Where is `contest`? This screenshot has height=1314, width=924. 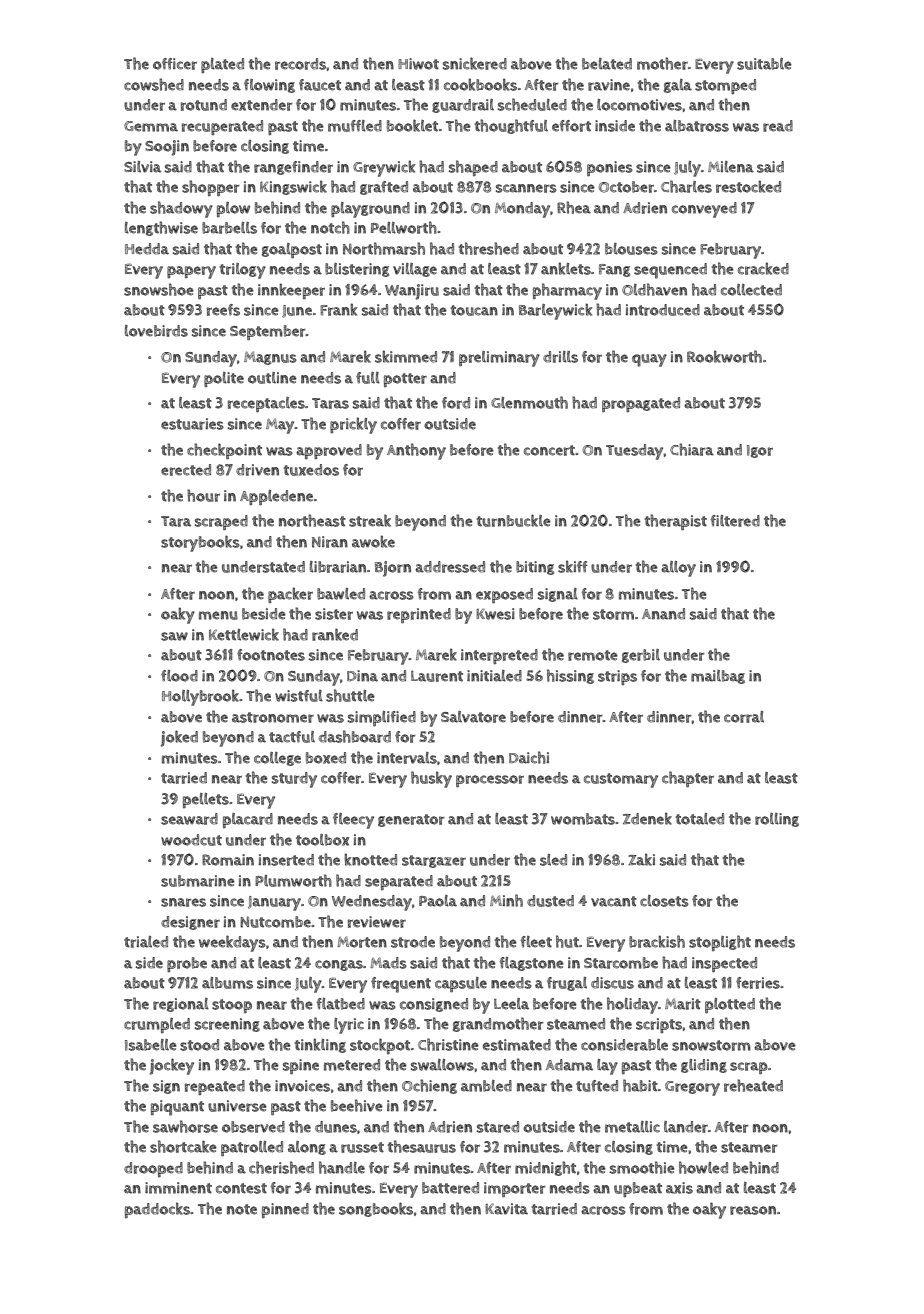 contest is located at coordinates (241, 1188).
